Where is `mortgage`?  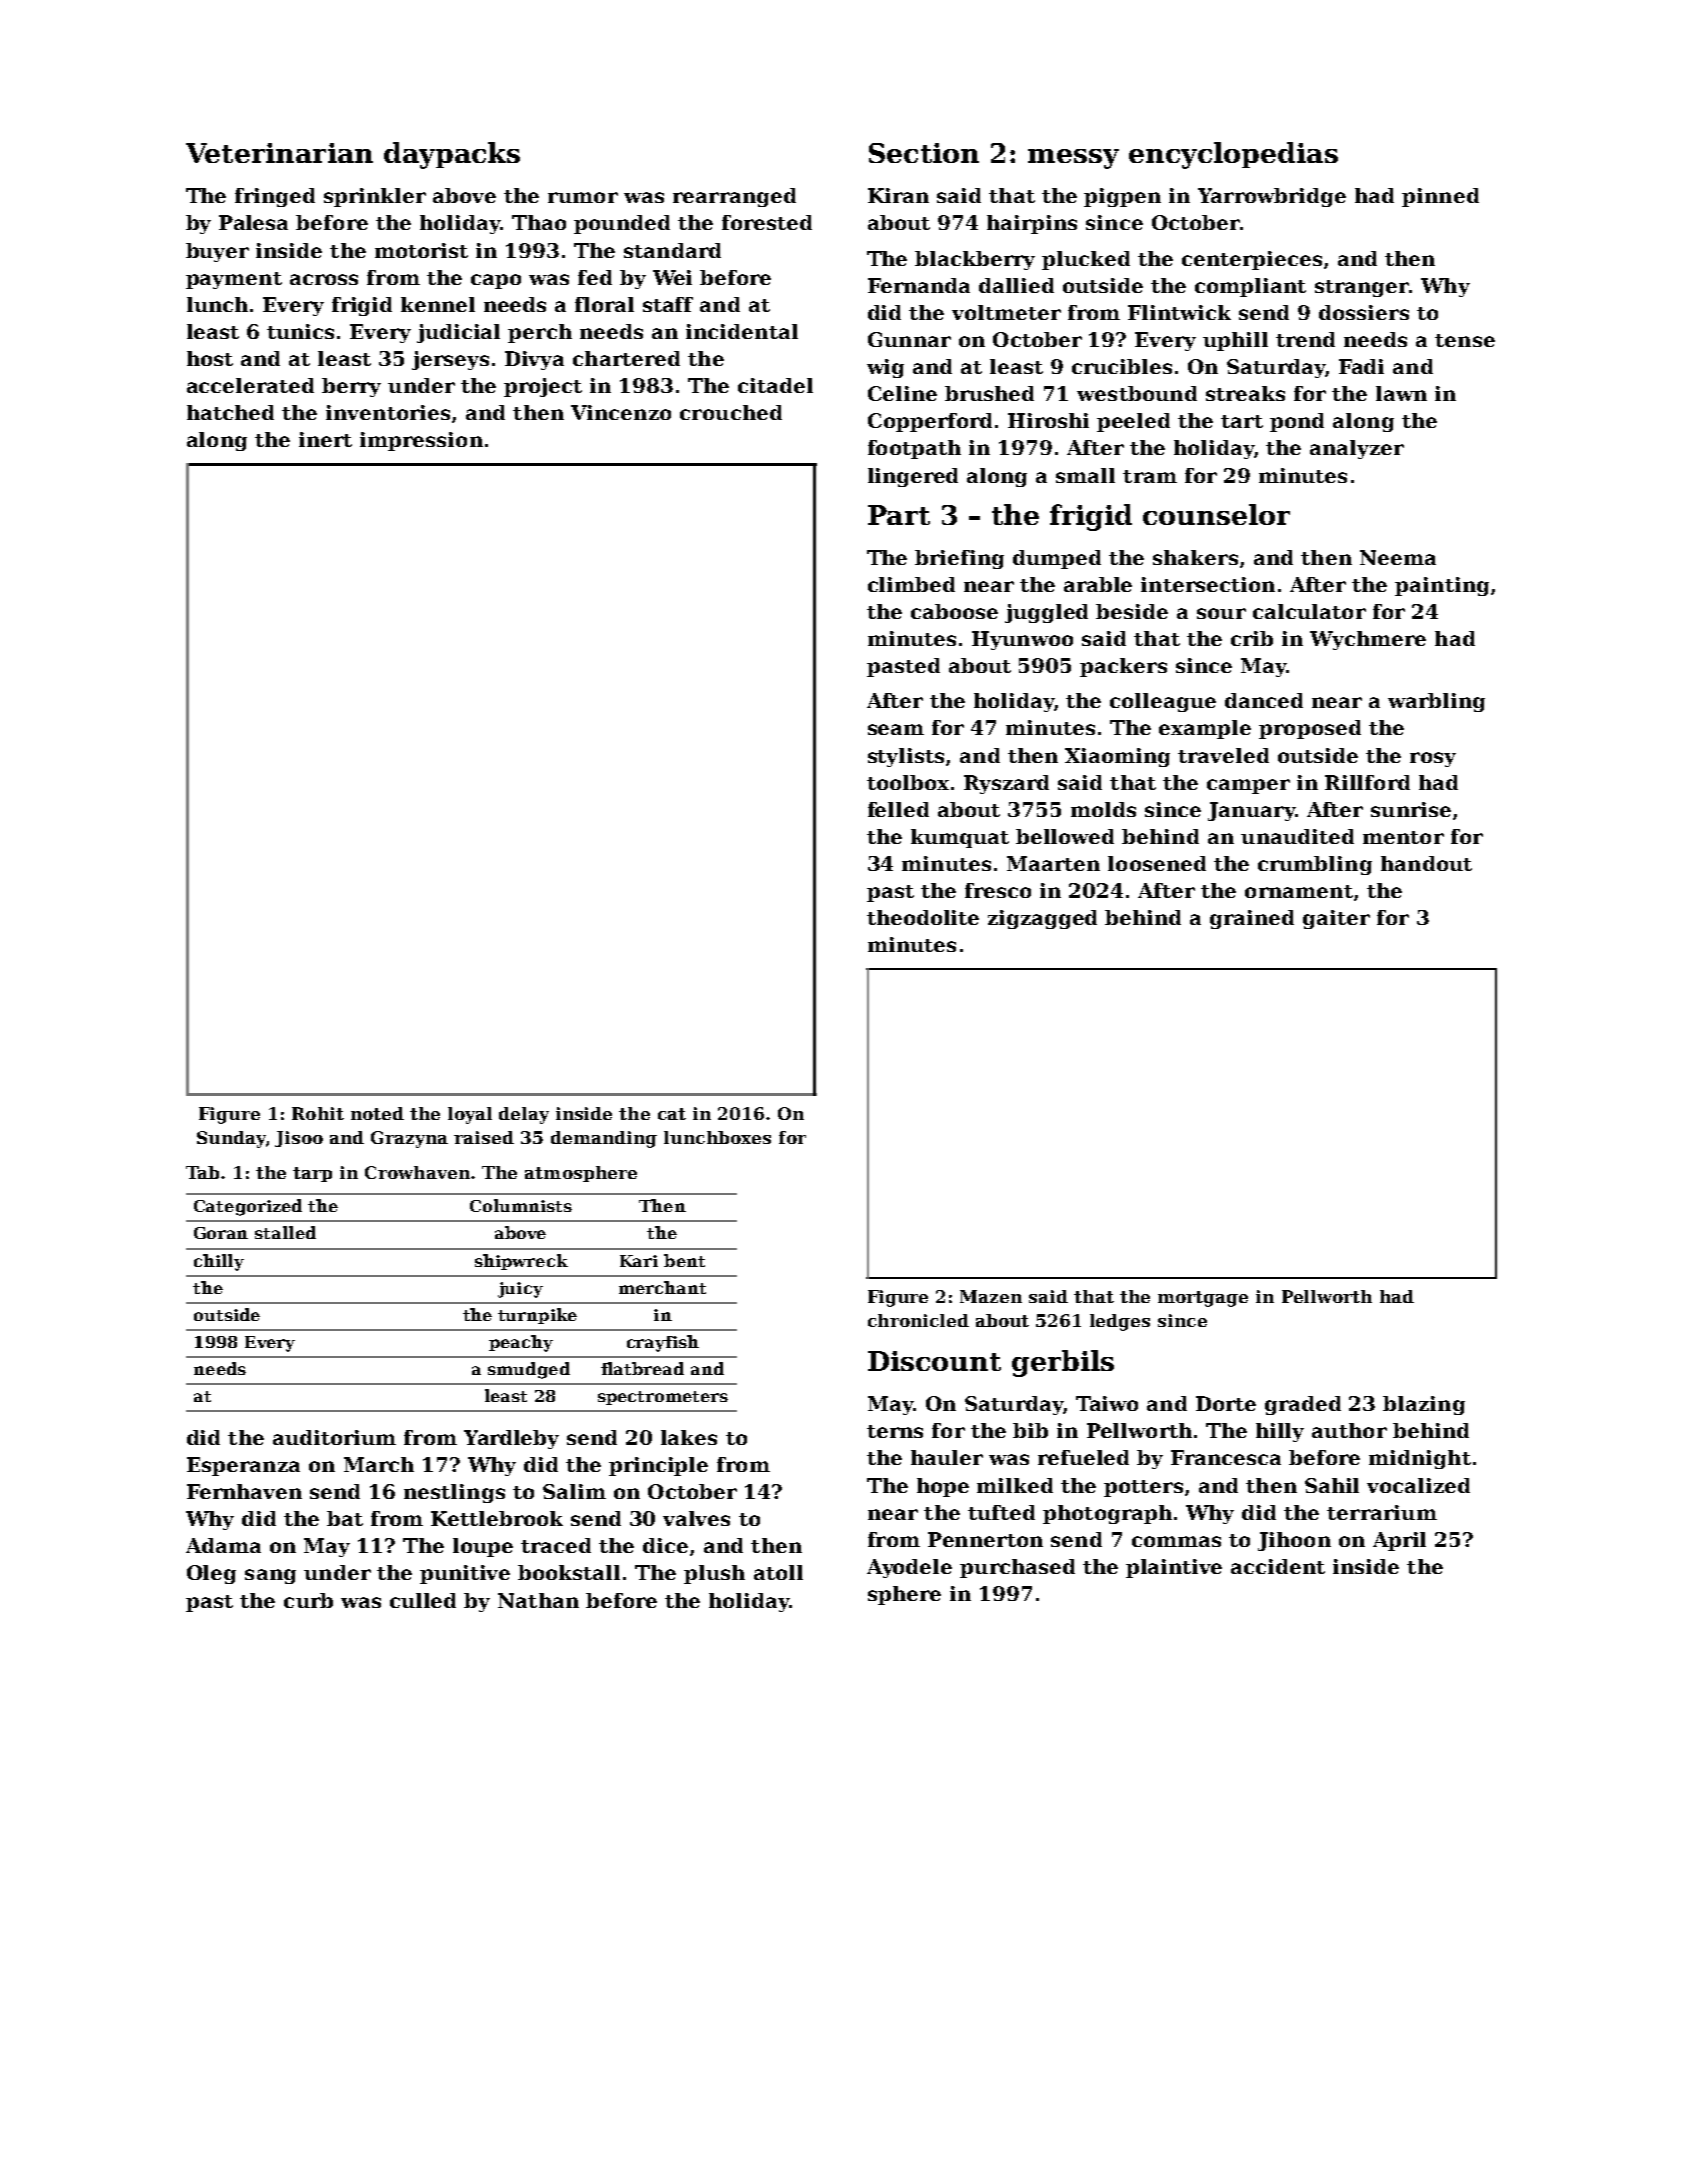
mortgage is located at coordinates (1203, 1299).
